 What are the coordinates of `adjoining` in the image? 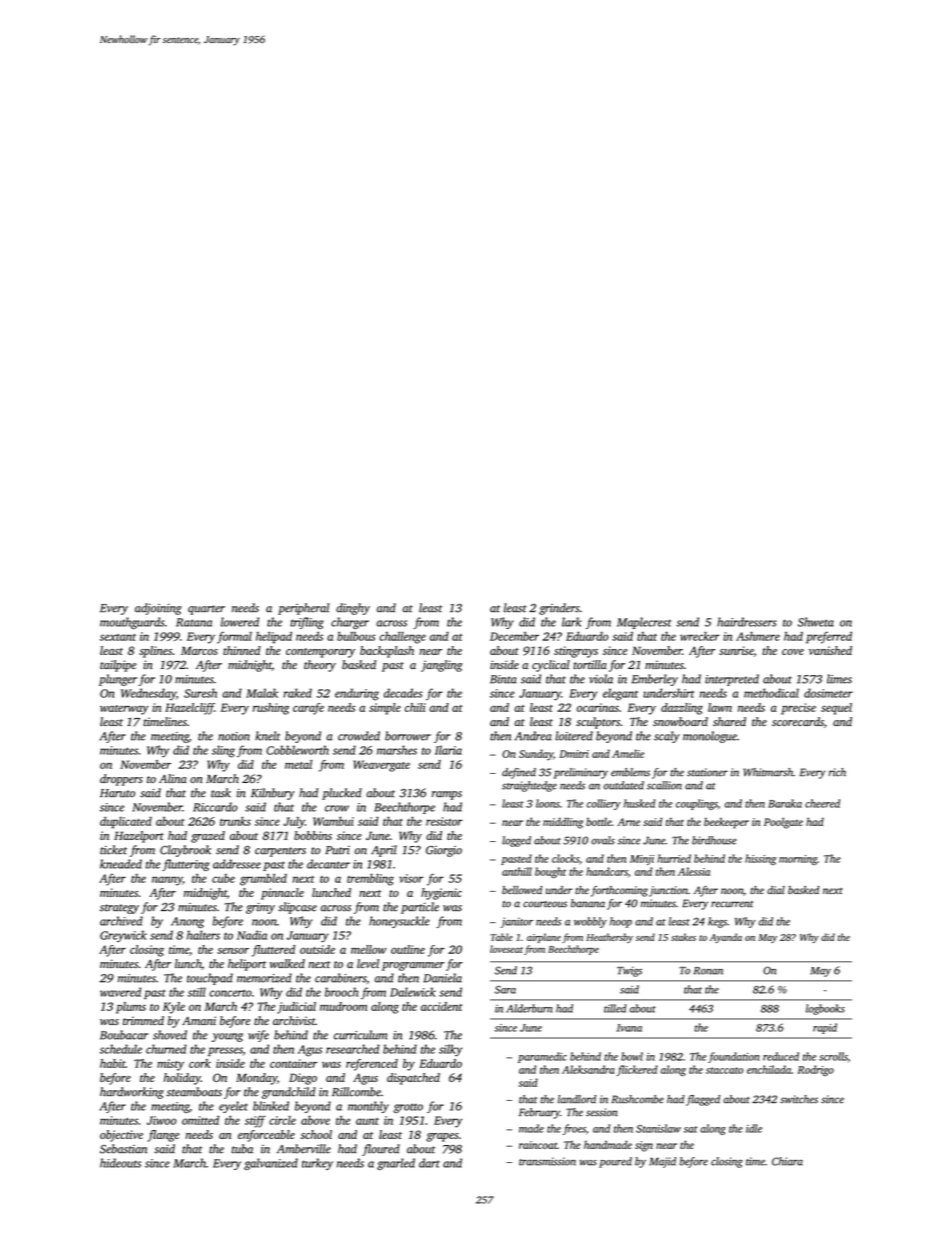 It's located at (158, 609).
